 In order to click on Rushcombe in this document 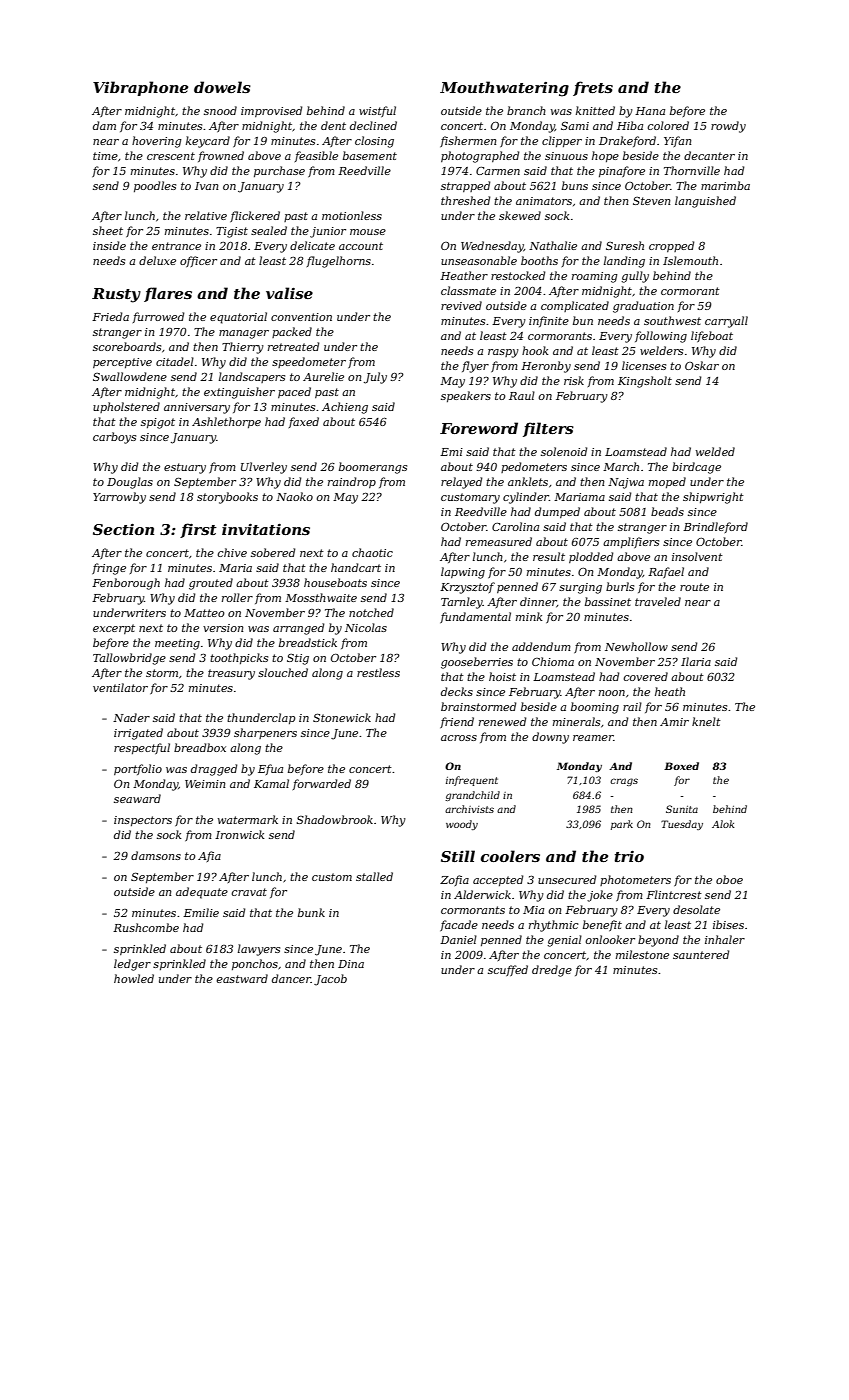, I will do `click(146, 927)`.
